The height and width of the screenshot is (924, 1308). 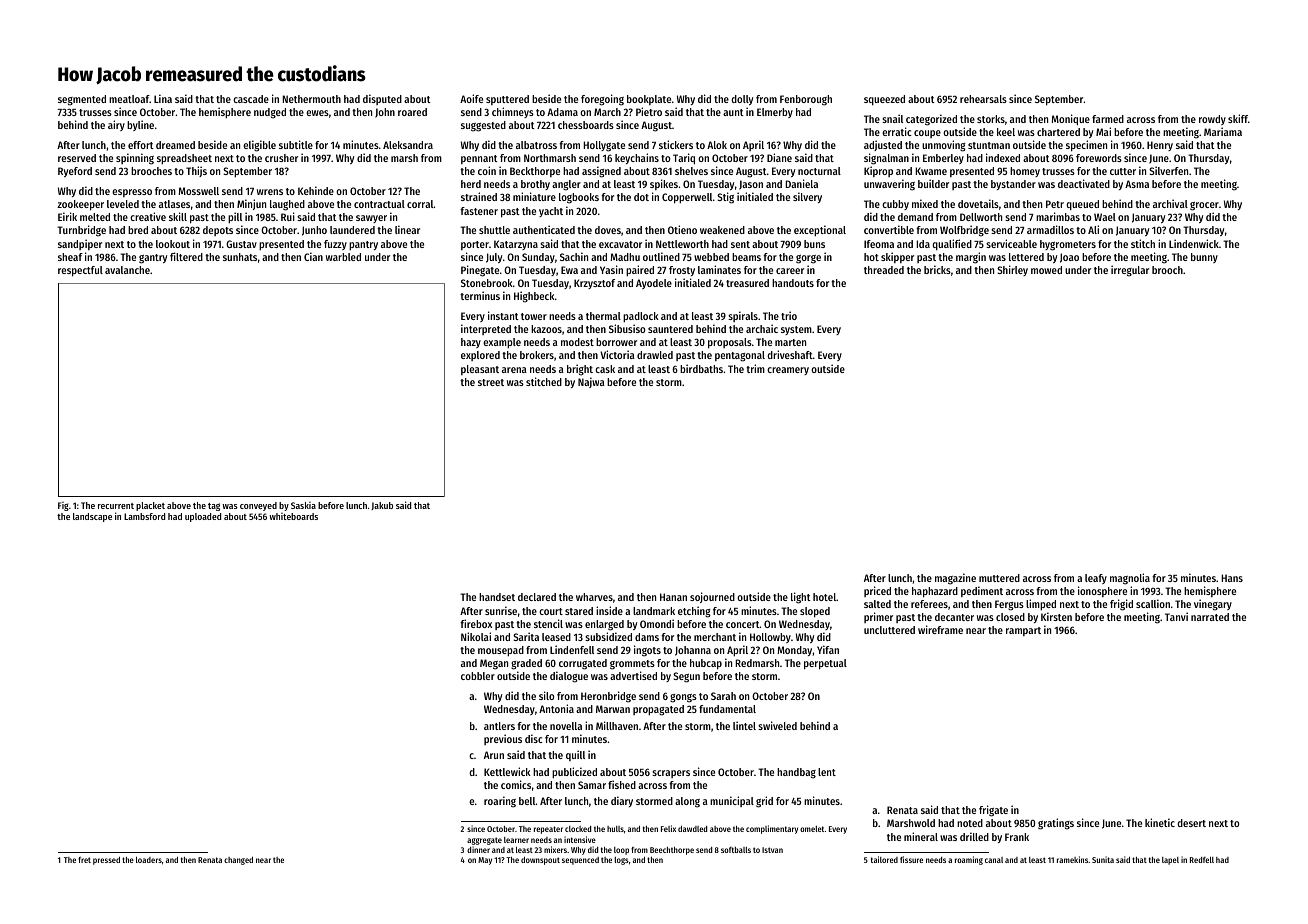 What do you see at coordinates (594, 597) in the screenshot?
I see `wharves` at bounding box center [594, 597].
